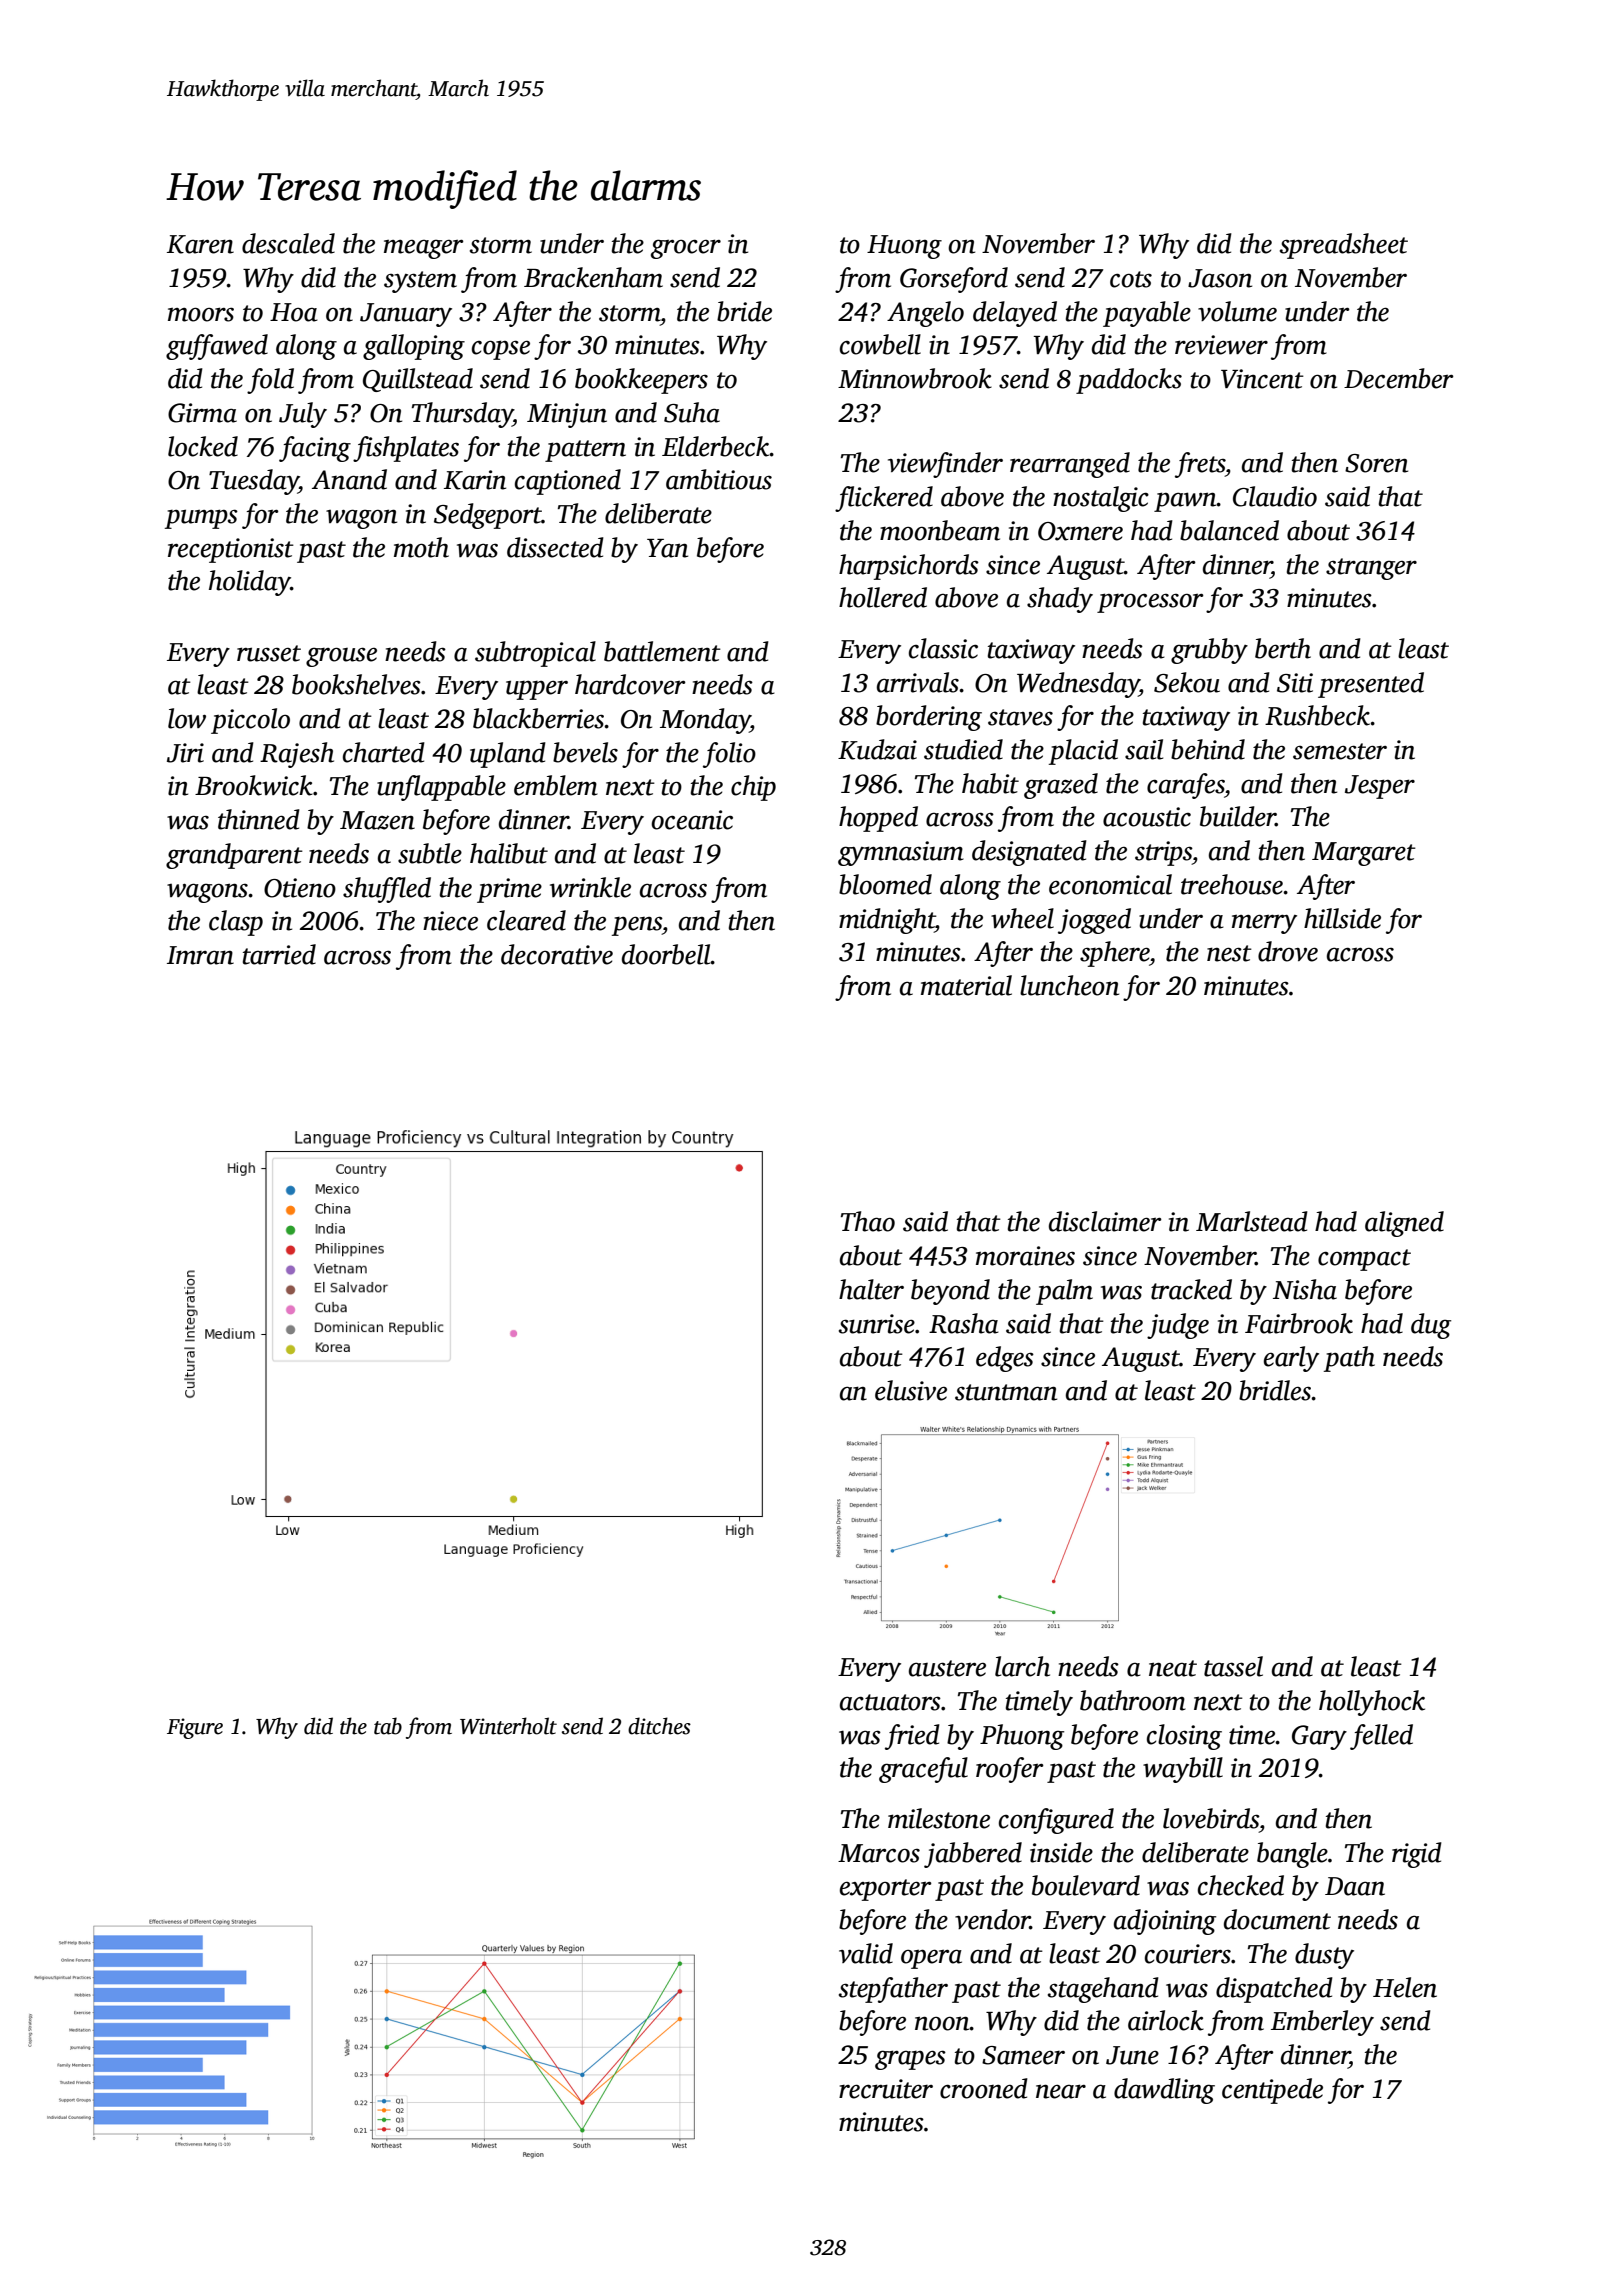 The width and height of the document is (1620, 2292). I want to click on lovebirds, so click(1211, 1818).
